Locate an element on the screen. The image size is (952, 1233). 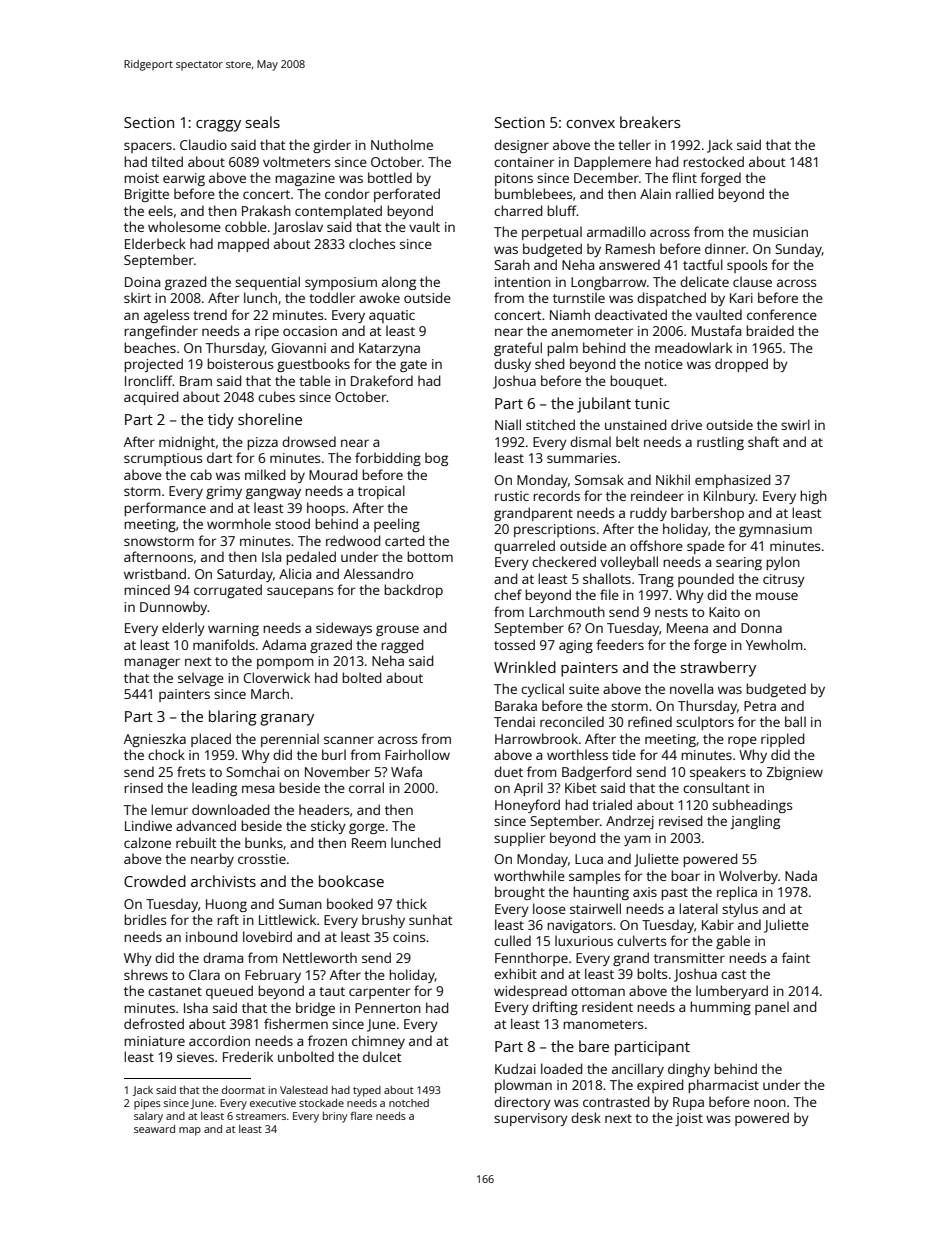
revised is located at coordinates (681, 820).
